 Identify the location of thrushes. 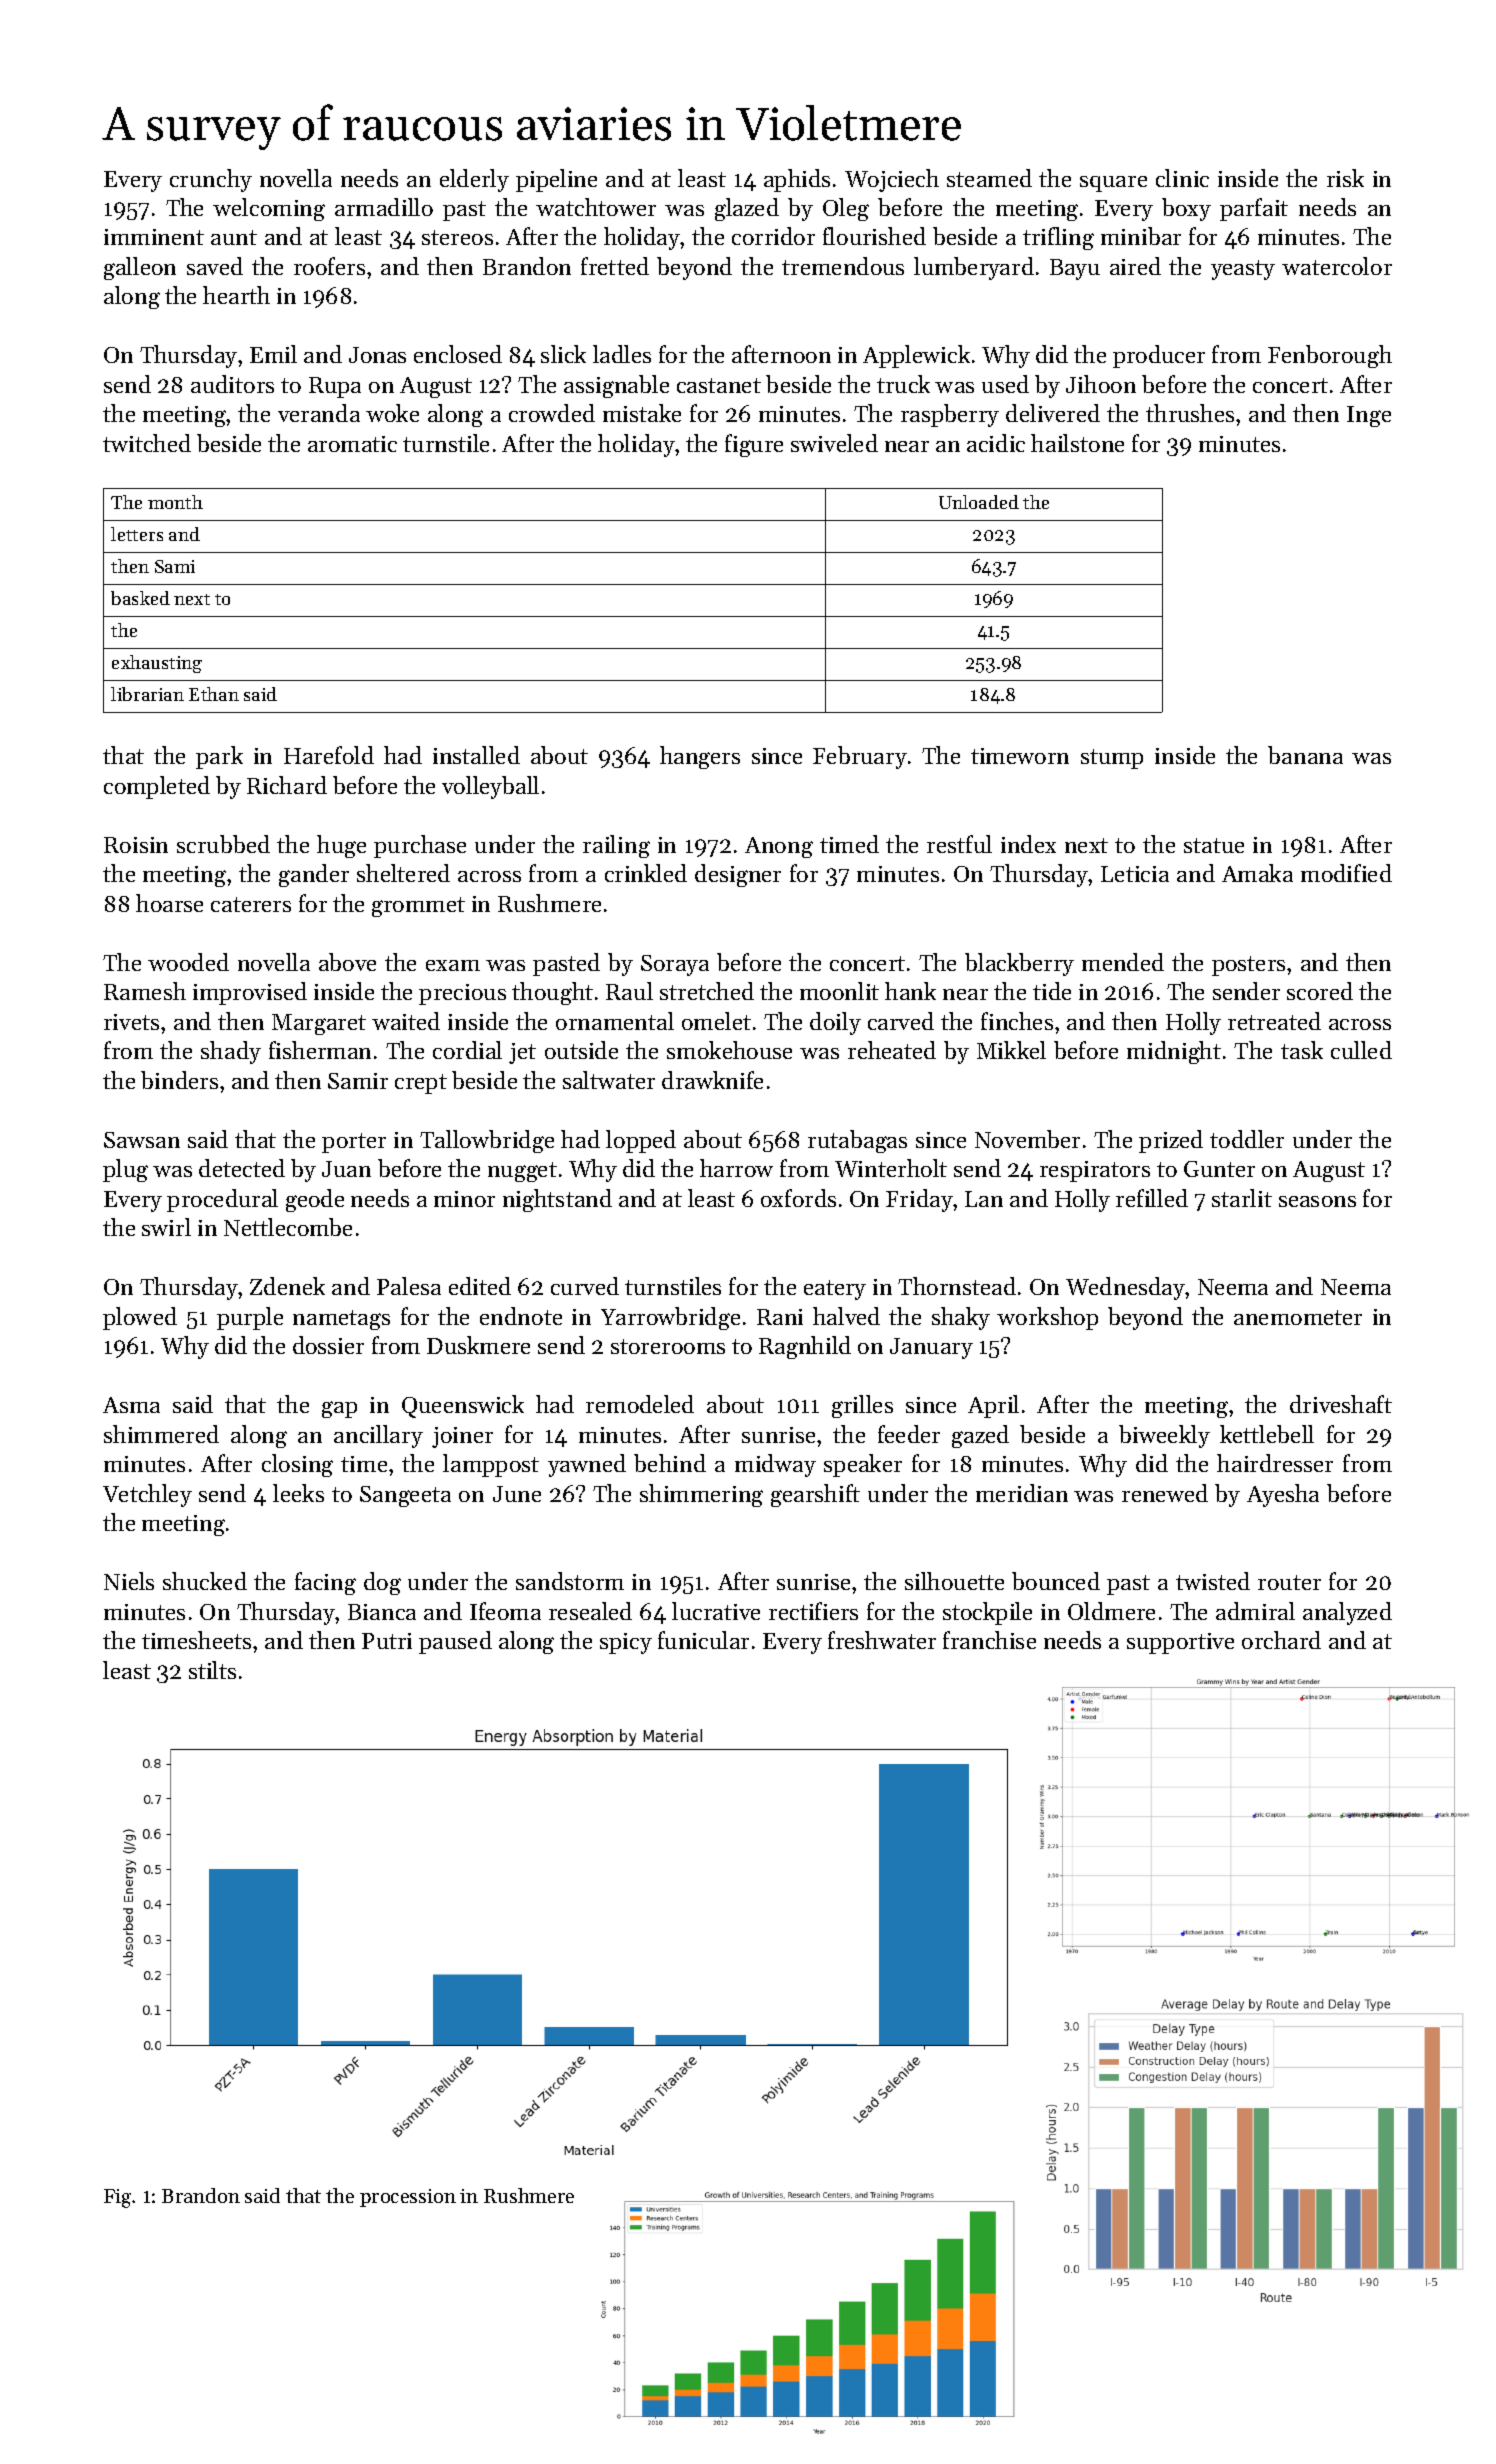
(1190, 413).
